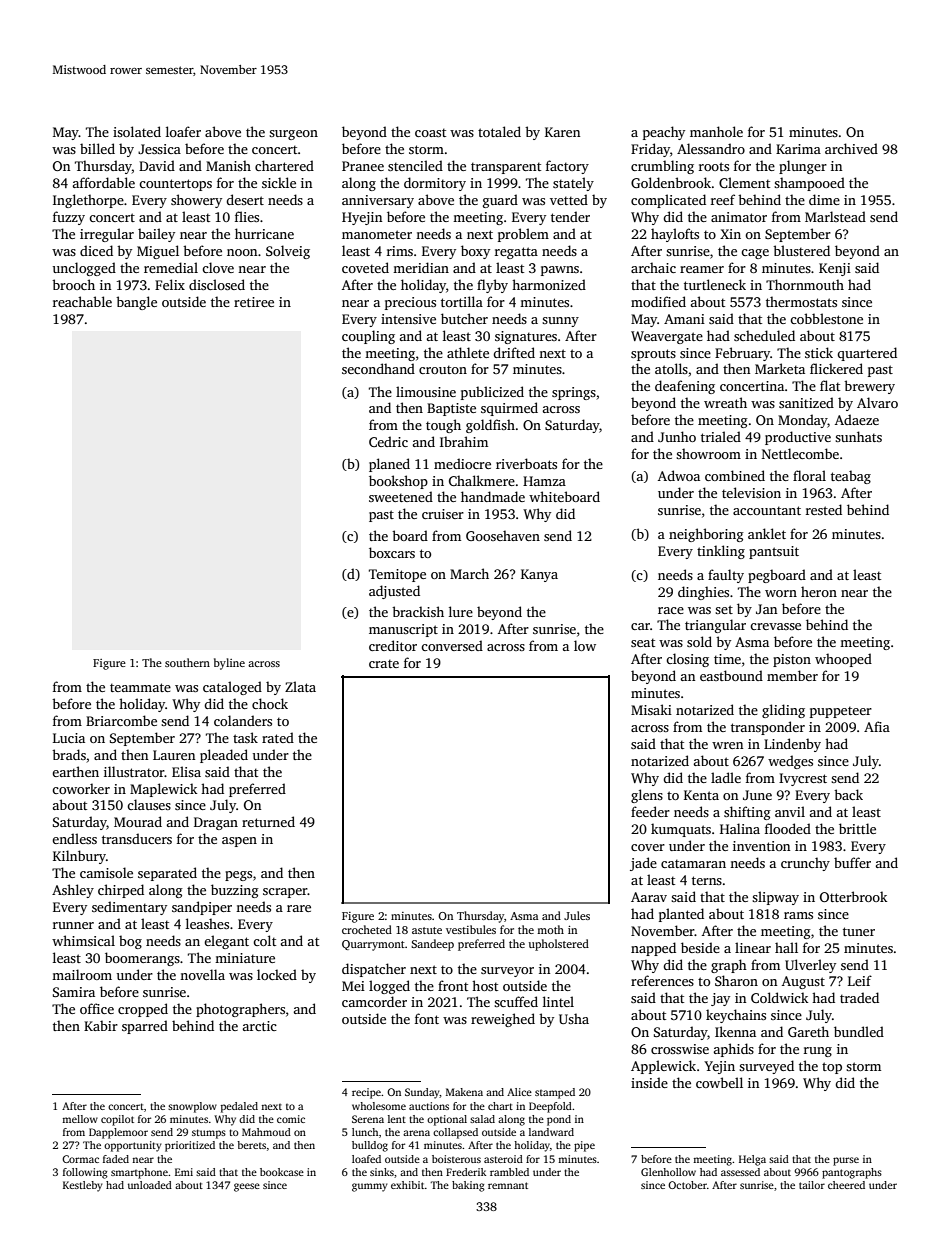  Describe the element at coordinates (700, 947) in the image. I see `beside` at that location.
